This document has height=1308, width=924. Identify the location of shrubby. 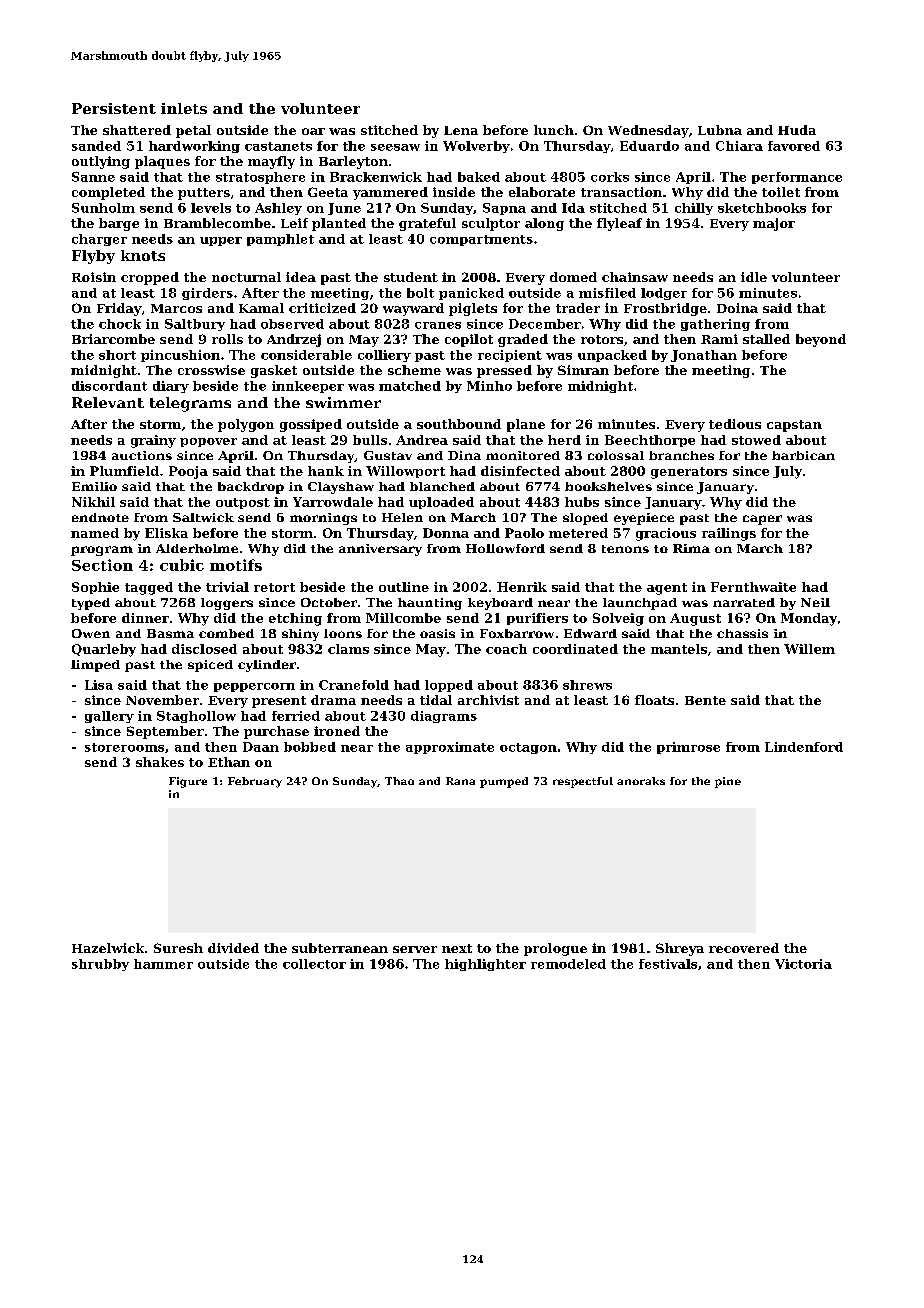
(100, 965).
